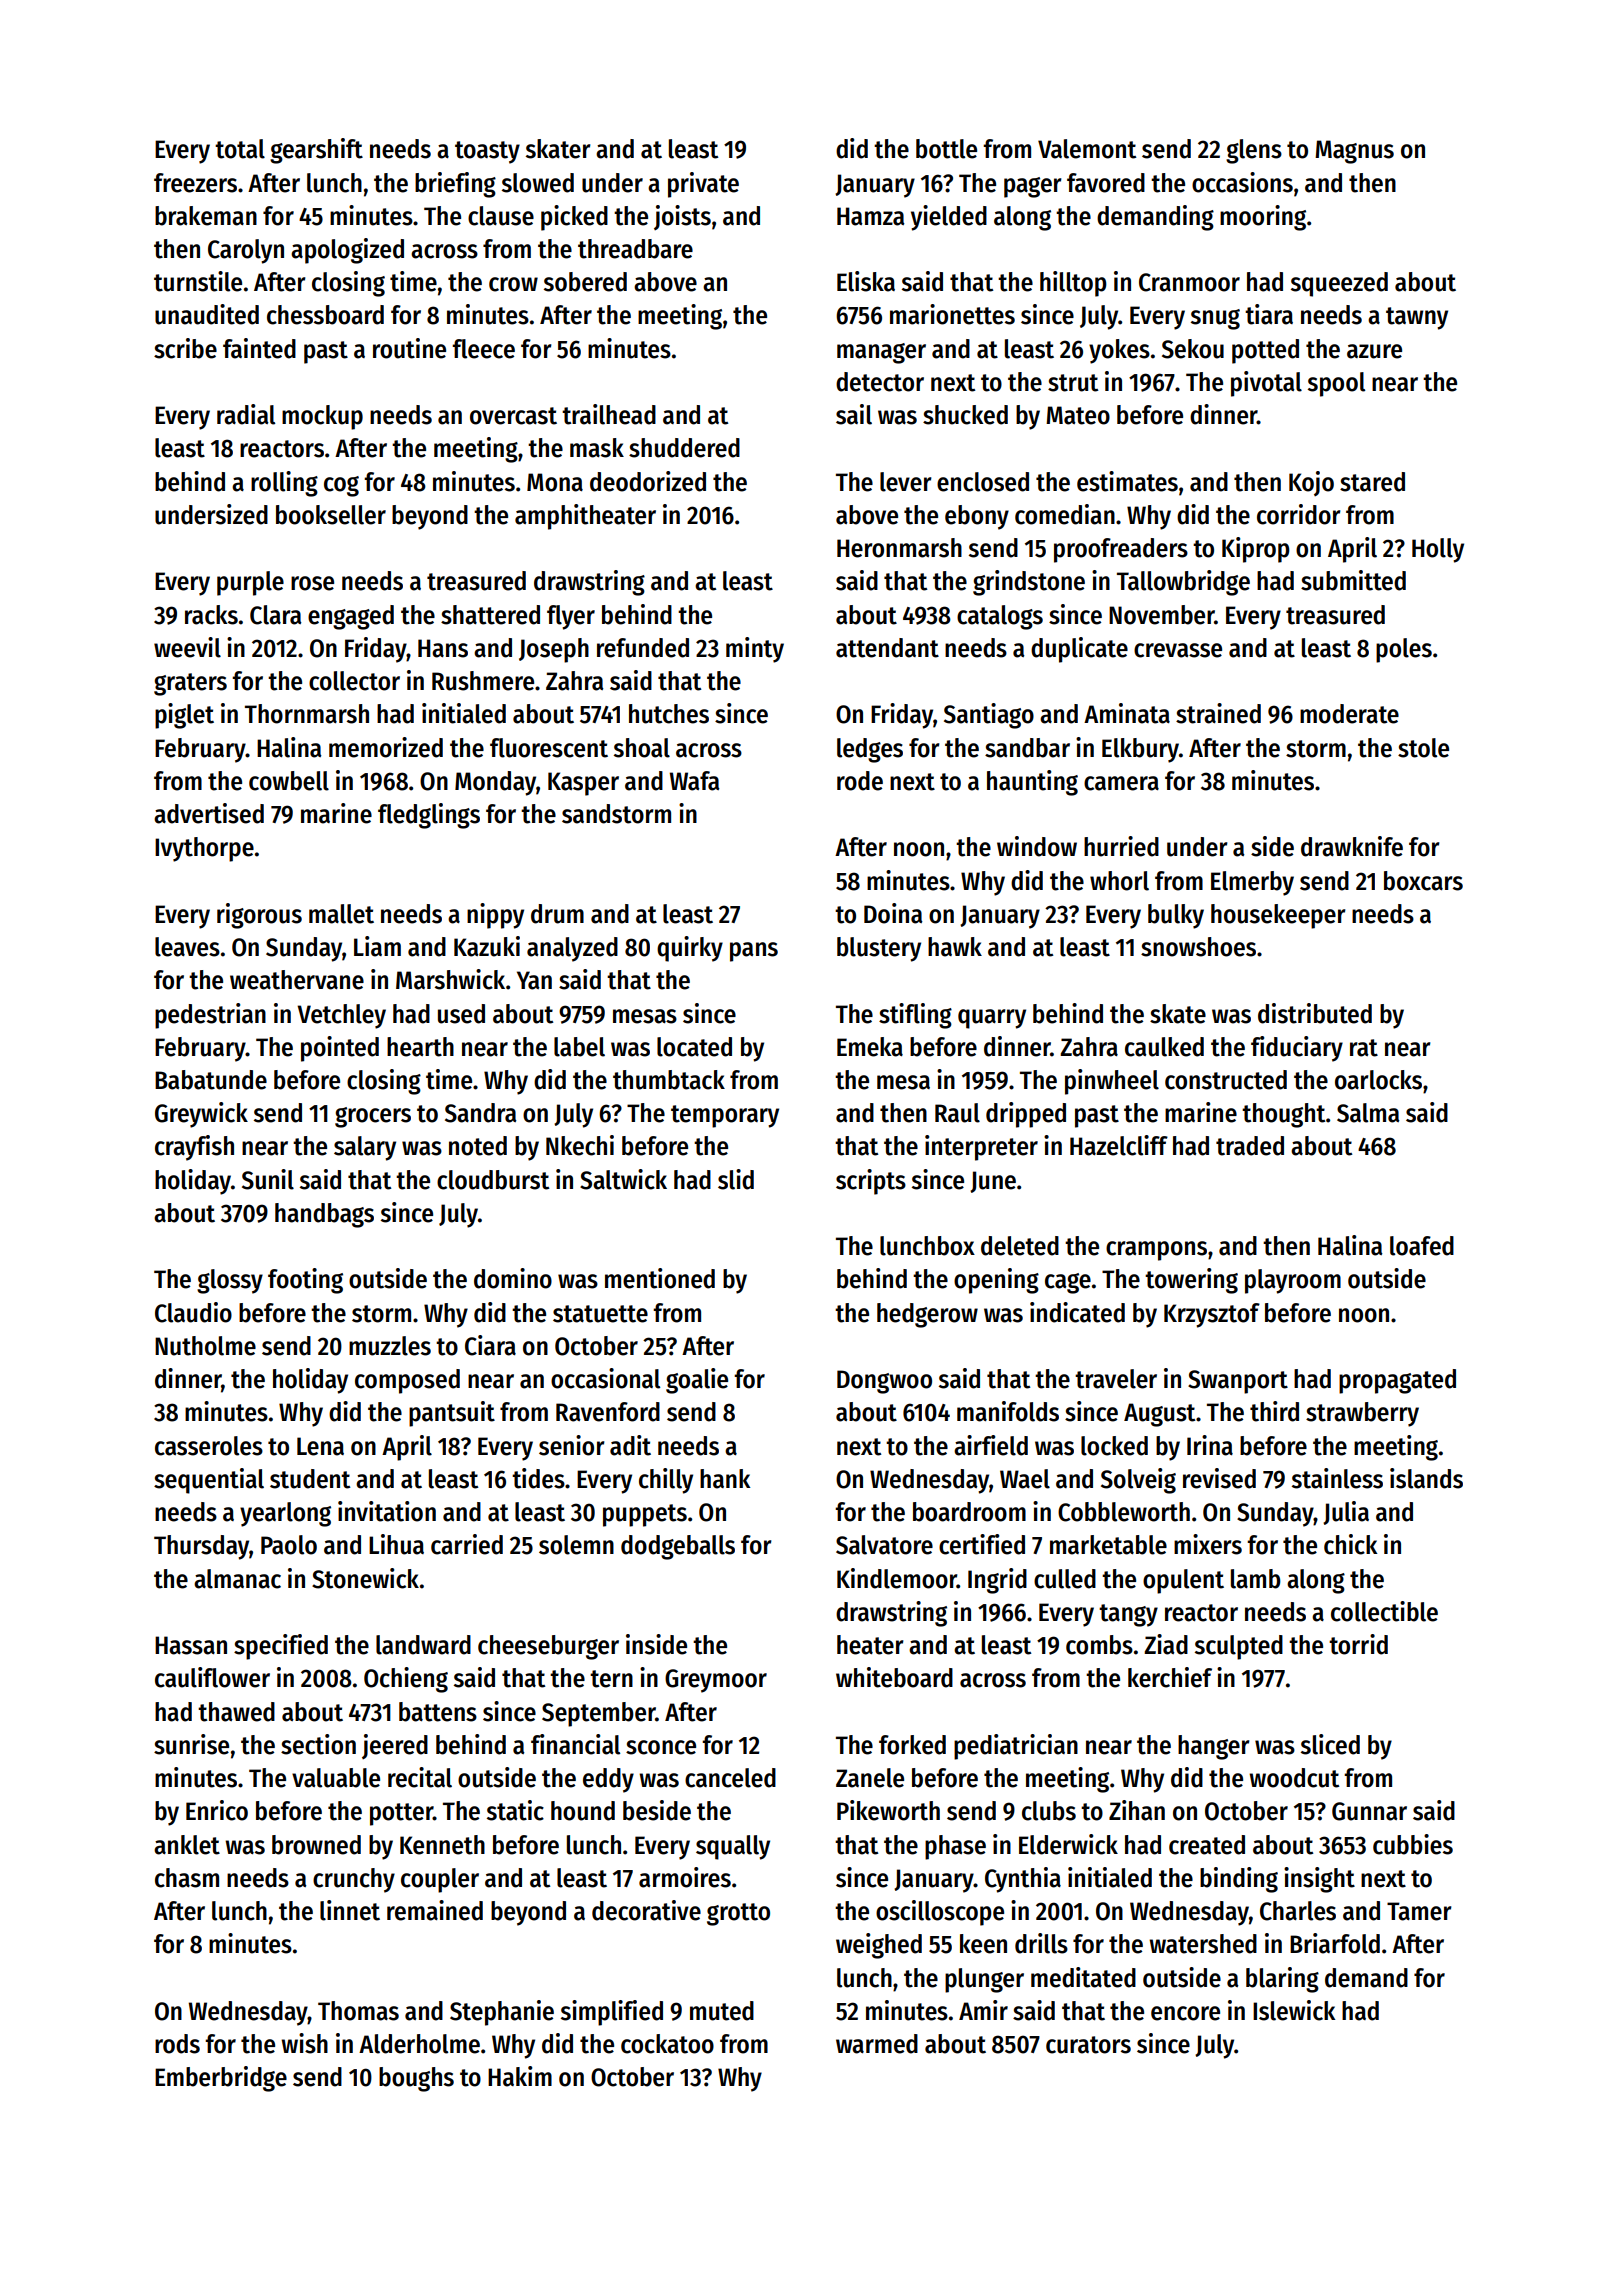 Image resolution: width=1620 pixels, height=2292 pixels. What do you see at coordinates (1354, 152) in the document?
I see `Magnus` at bounding box center [1354, 152].
